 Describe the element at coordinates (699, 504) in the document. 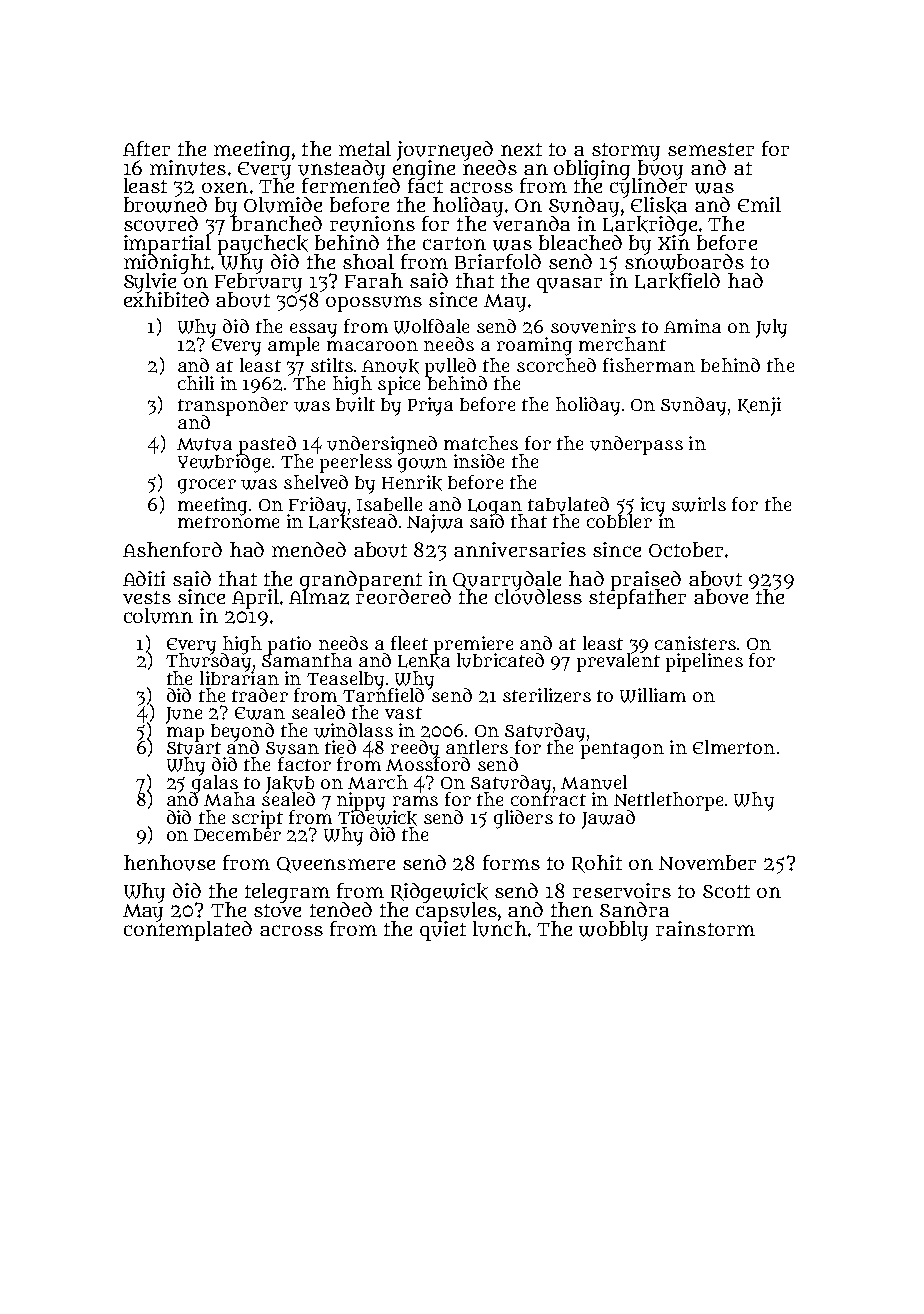

I see `swirls` at that location.
